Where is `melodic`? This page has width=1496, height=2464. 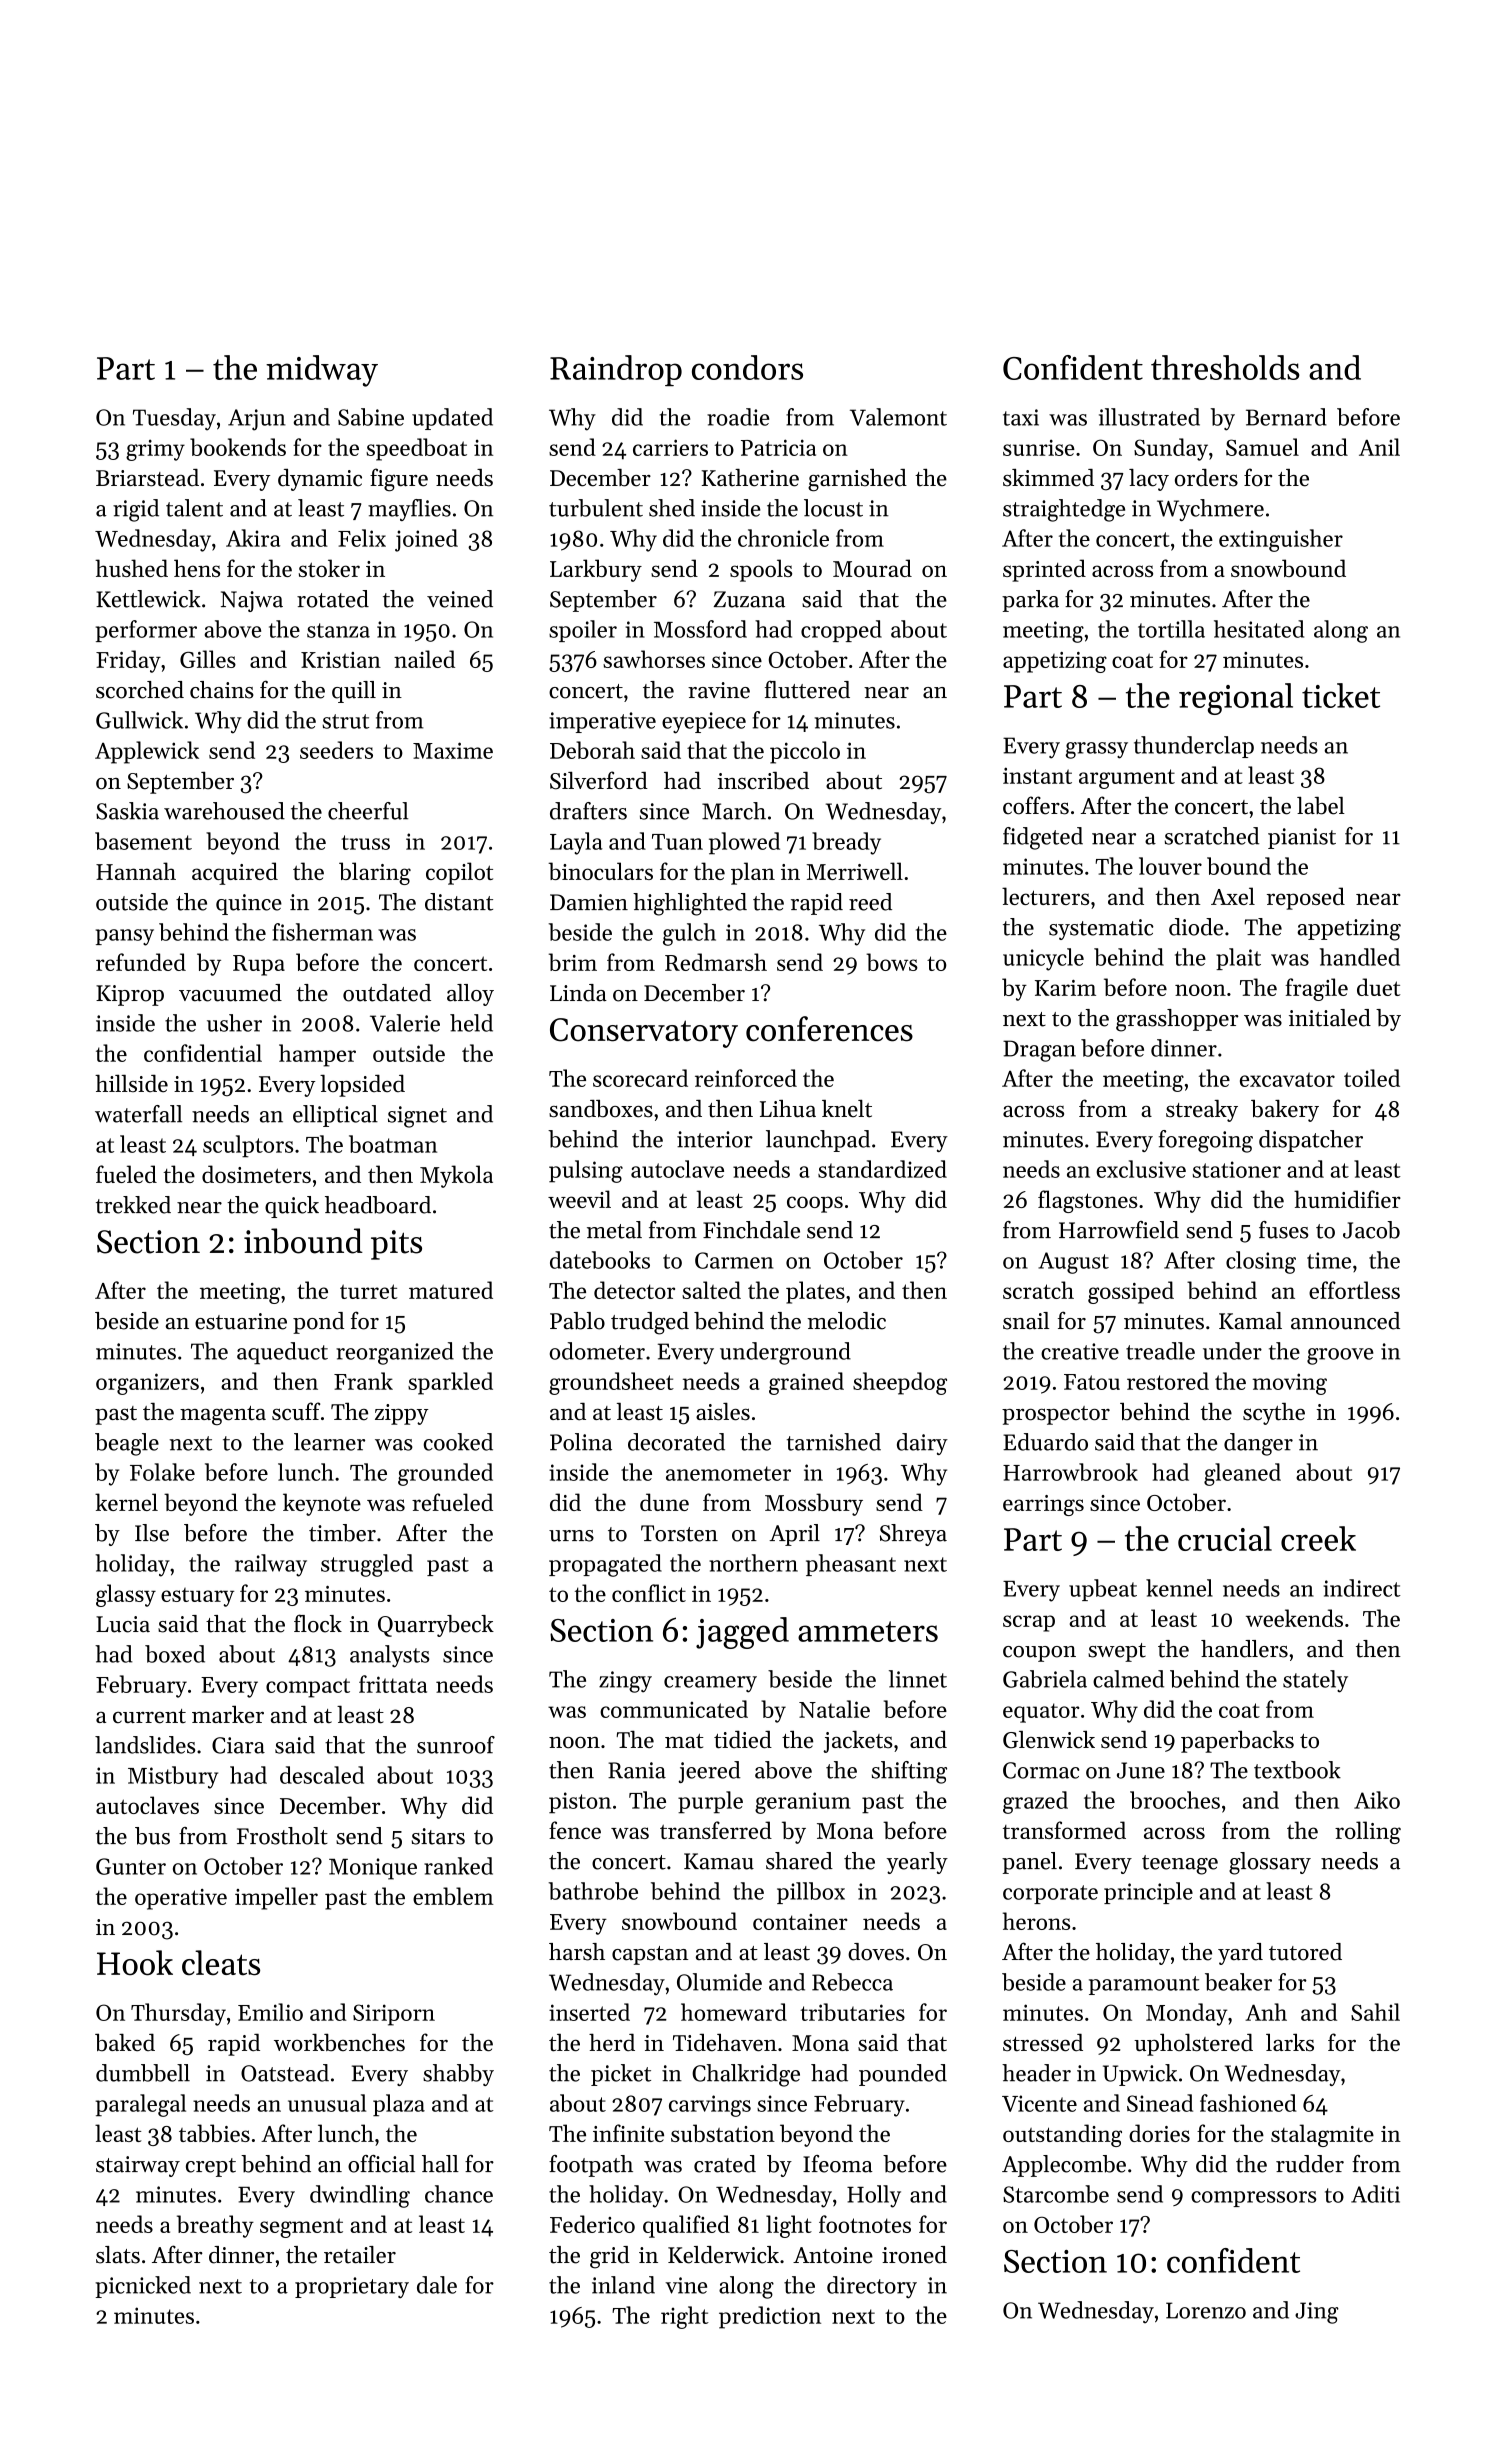
melodic is located at coordinates (846, 1321).
